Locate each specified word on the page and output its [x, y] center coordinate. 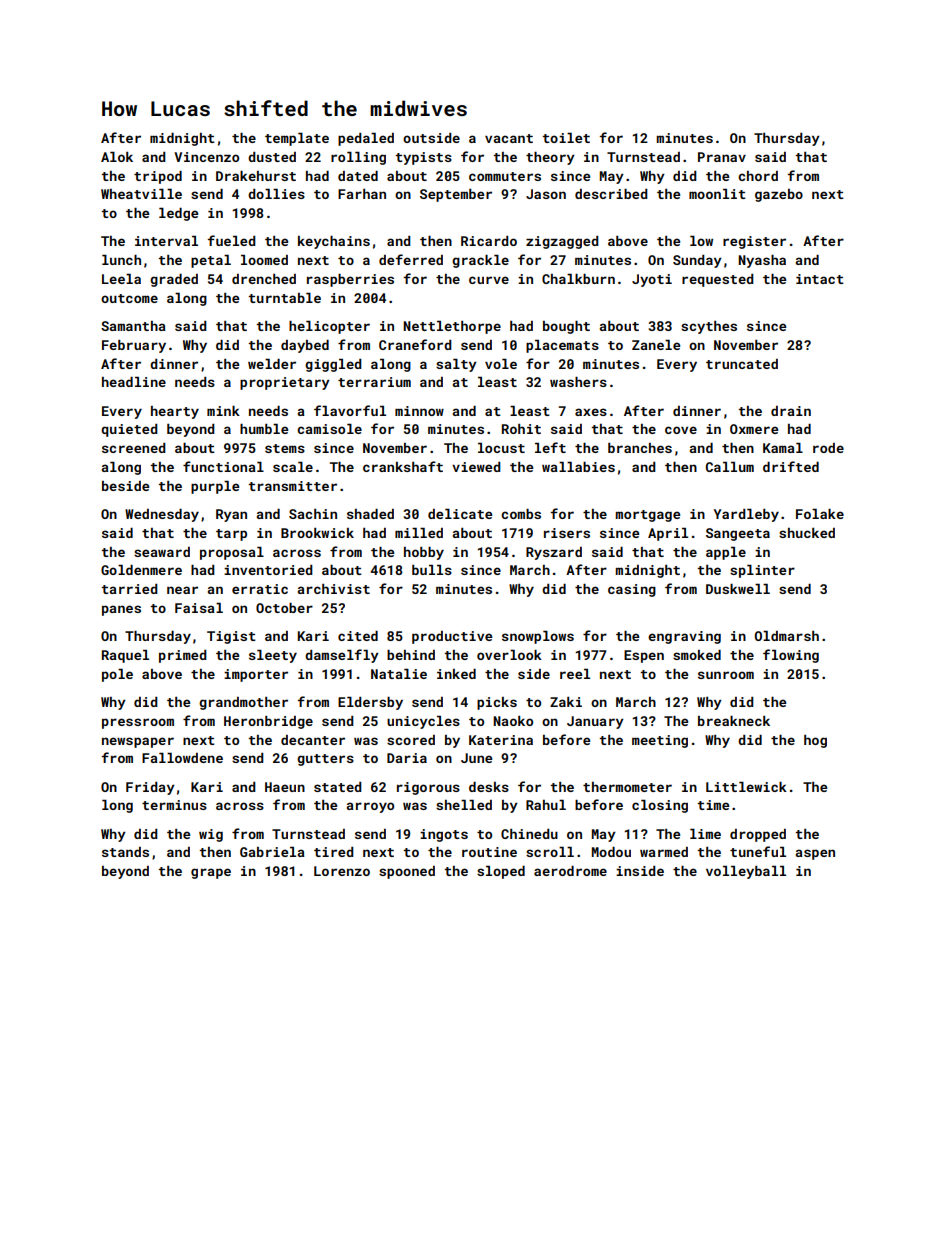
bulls [432, 570]
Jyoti [652, 280]
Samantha [133, 326]
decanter [313, 740]
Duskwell [738, 589]
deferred [411, 259]
